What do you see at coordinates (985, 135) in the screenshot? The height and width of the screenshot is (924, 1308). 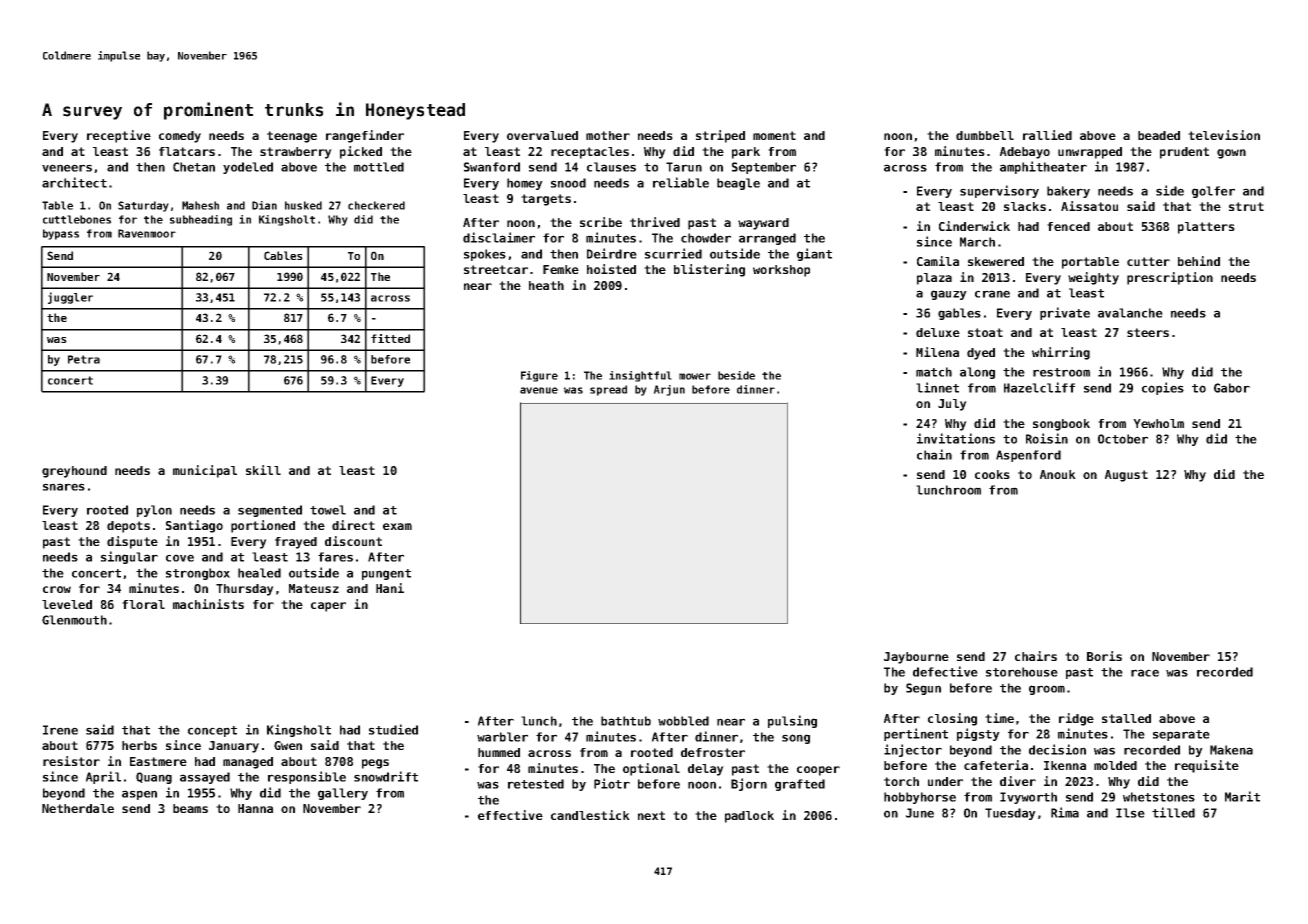 I see `dumbbell` at bounding box center [985, 135].
